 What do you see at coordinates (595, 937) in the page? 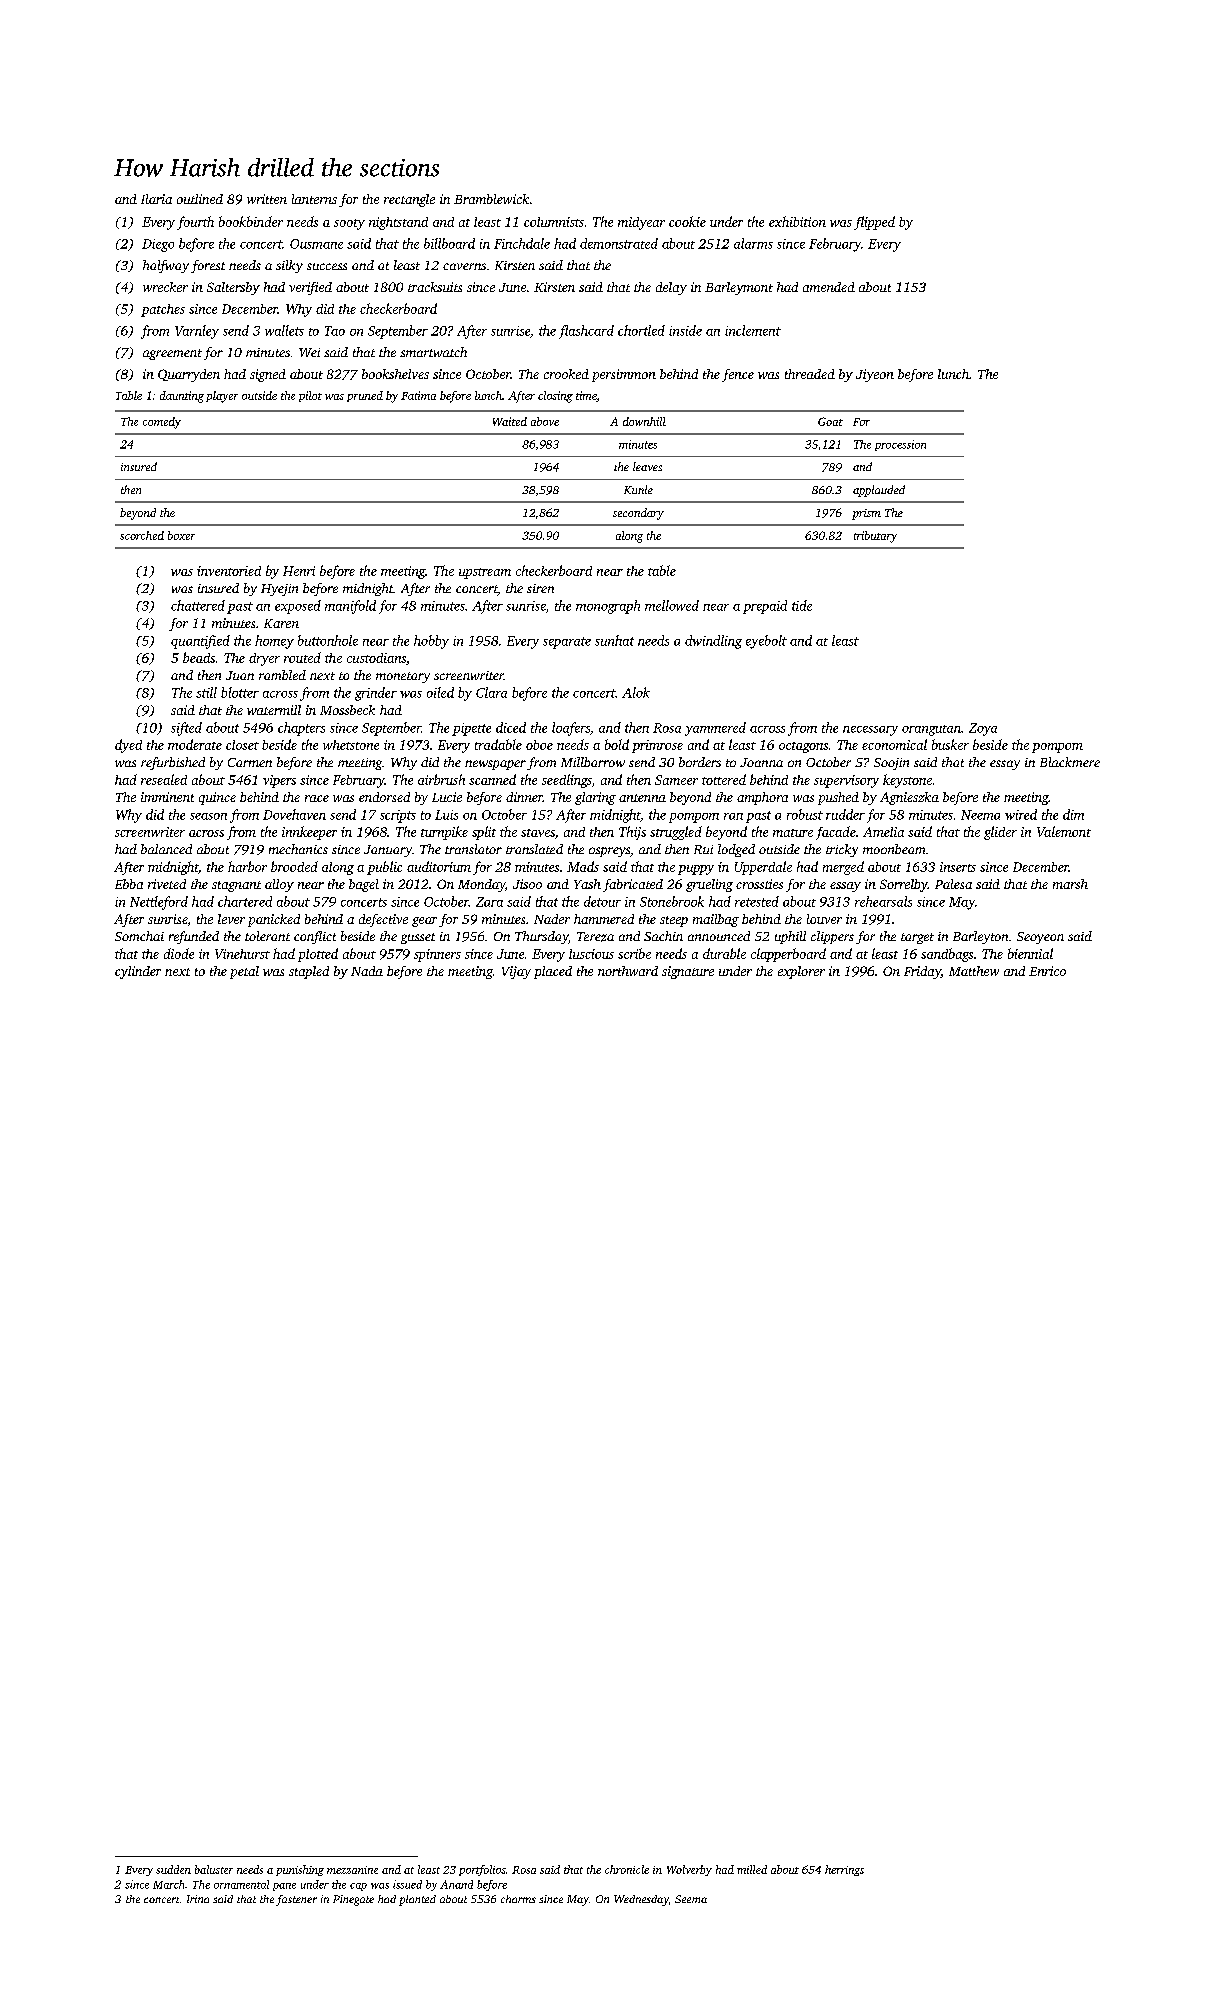
I see `Tereza` at bounding box center [595, 937].
